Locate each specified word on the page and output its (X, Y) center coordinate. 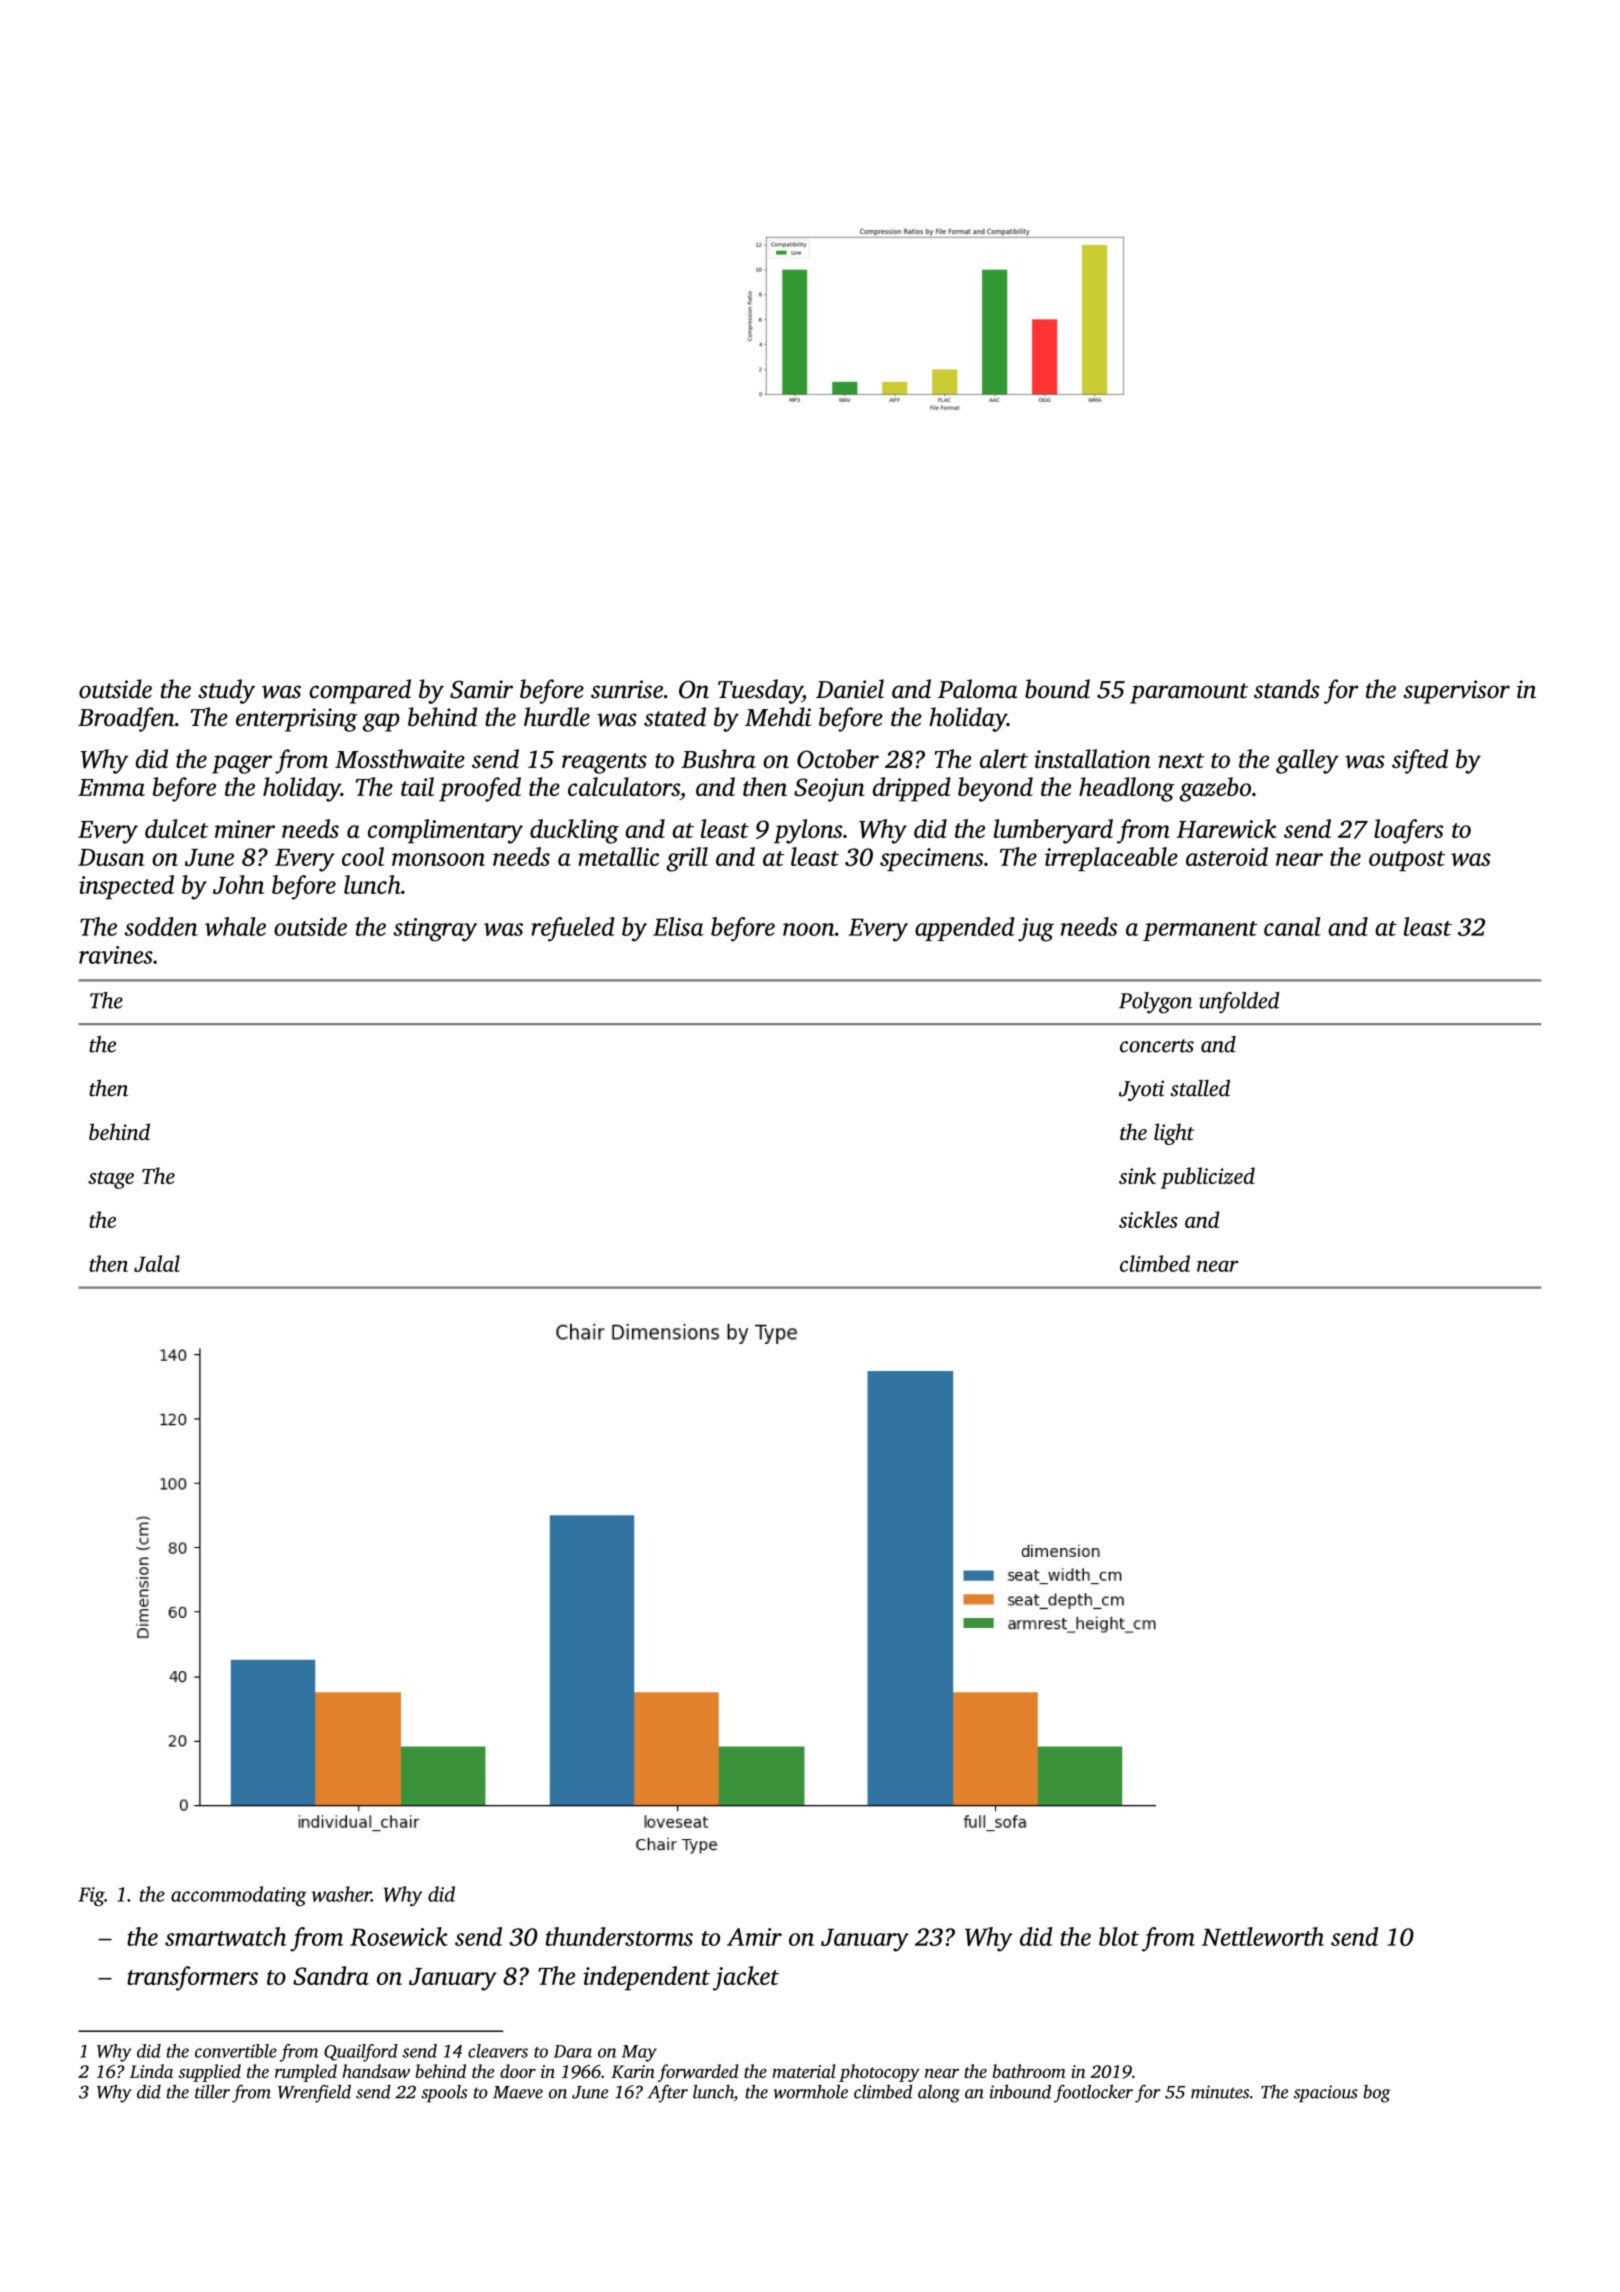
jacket (746, 1978)
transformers (192, 1978)
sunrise (627, 689)
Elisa (678, 926)
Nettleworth (1263, 1936)
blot (1119, 1936)
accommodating (239, 1896)
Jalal (157, 1263)
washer (341, 1894)
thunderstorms (619, 1936)
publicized (1208, 1178)
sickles (1148, 1219)
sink (1137, 1175)
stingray (435, 930)
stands (1287, 689)
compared (360, 691)
